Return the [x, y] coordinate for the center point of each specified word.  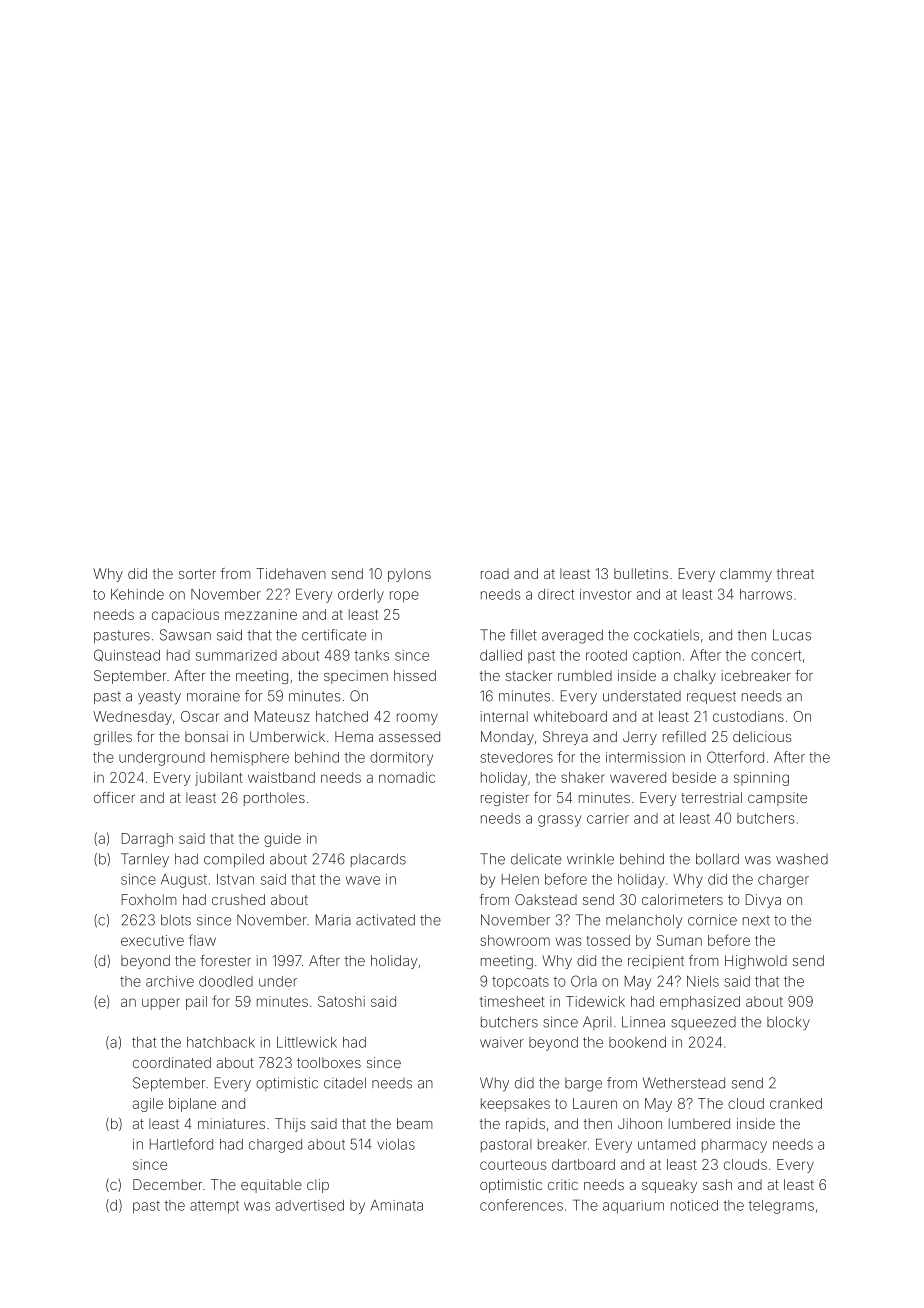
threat [795, 573]
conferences [521, 1205]
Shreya [565, 738]
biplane [192, 1105]
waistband [281, 777]
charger [783, 881]
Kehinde [137, 594]
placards [378, 860]
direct [556, 594]
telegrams [781, 1207]
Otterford [735, 757]
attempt [214, 1207]
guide [282, 840]
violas [396, 1144]
